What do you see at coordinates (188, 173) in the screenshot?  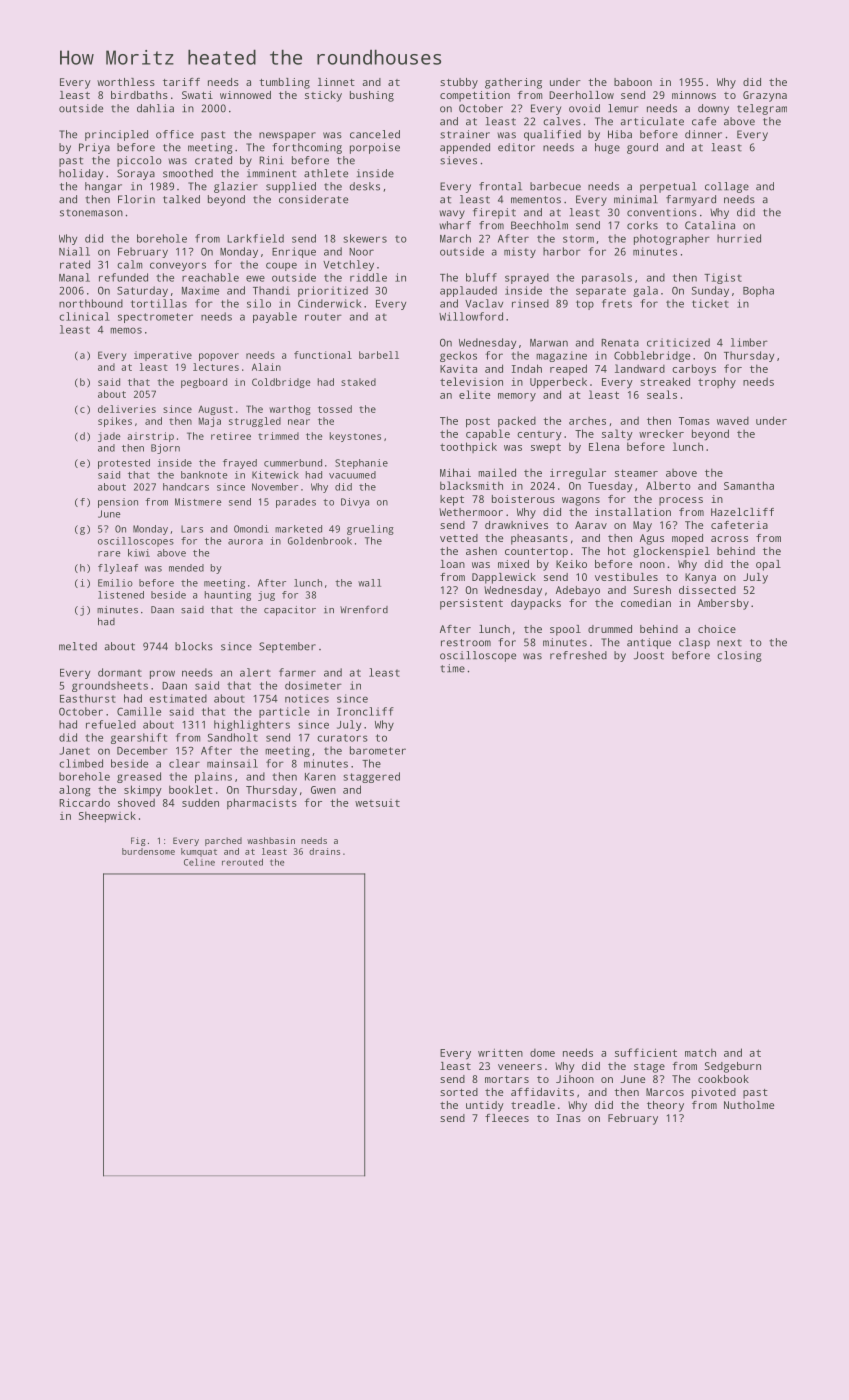 I see `smoothed` at bounding box center [188, 173].
